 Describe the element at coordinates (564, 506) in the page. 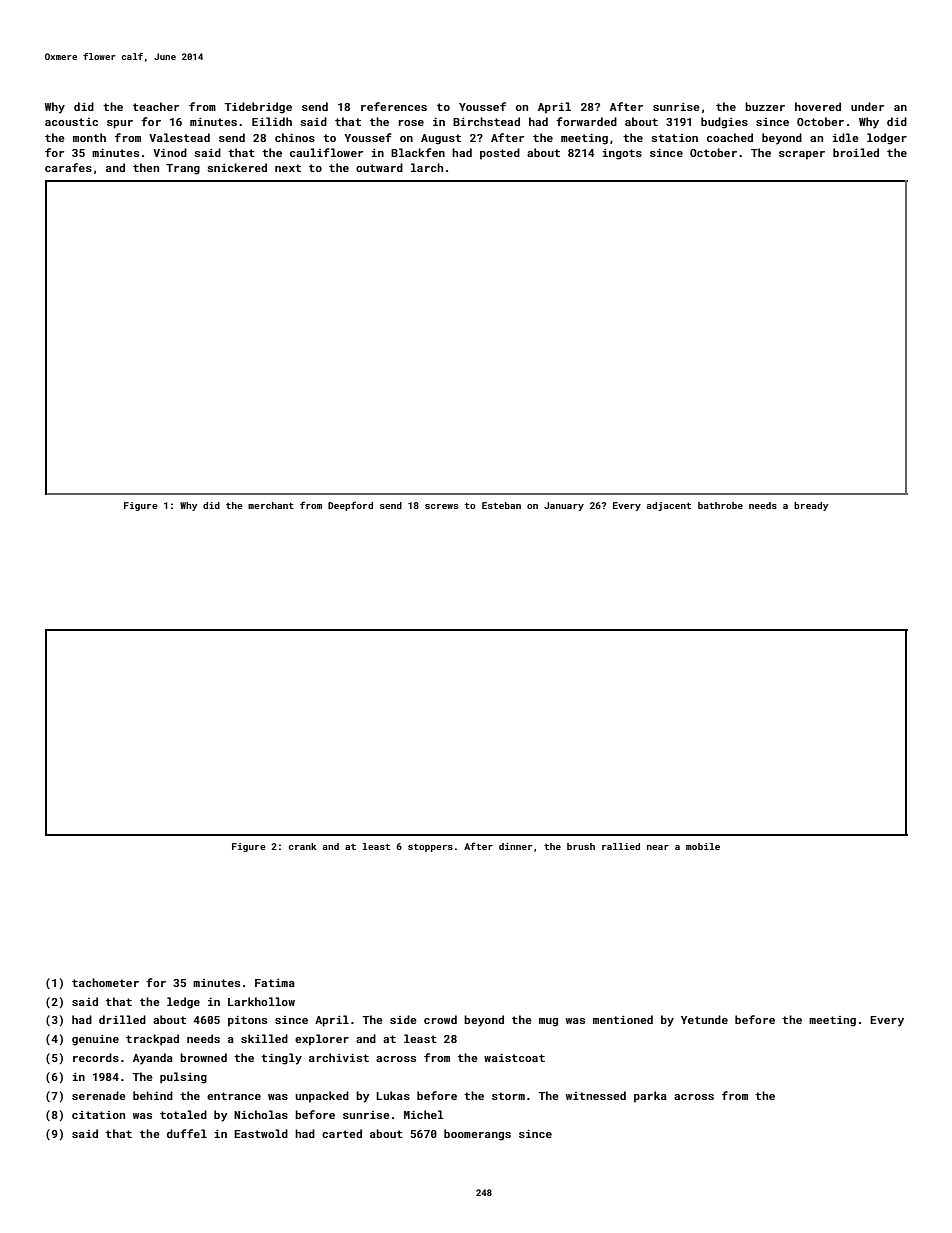

I see `January` at that location.
